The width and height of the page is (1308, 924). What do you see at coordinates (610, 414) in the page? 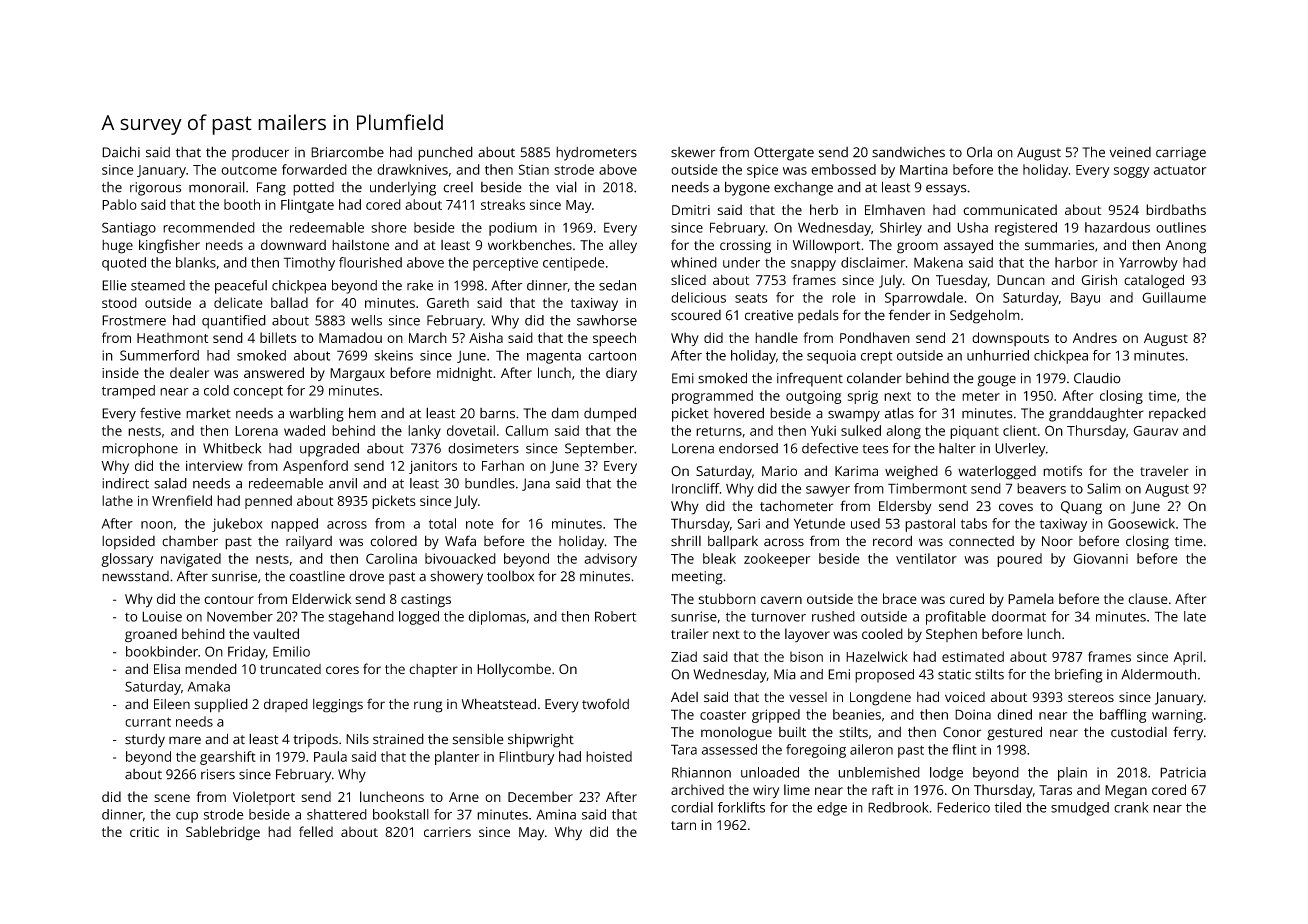
I see `dumped` at bounding box center [610, 414].
